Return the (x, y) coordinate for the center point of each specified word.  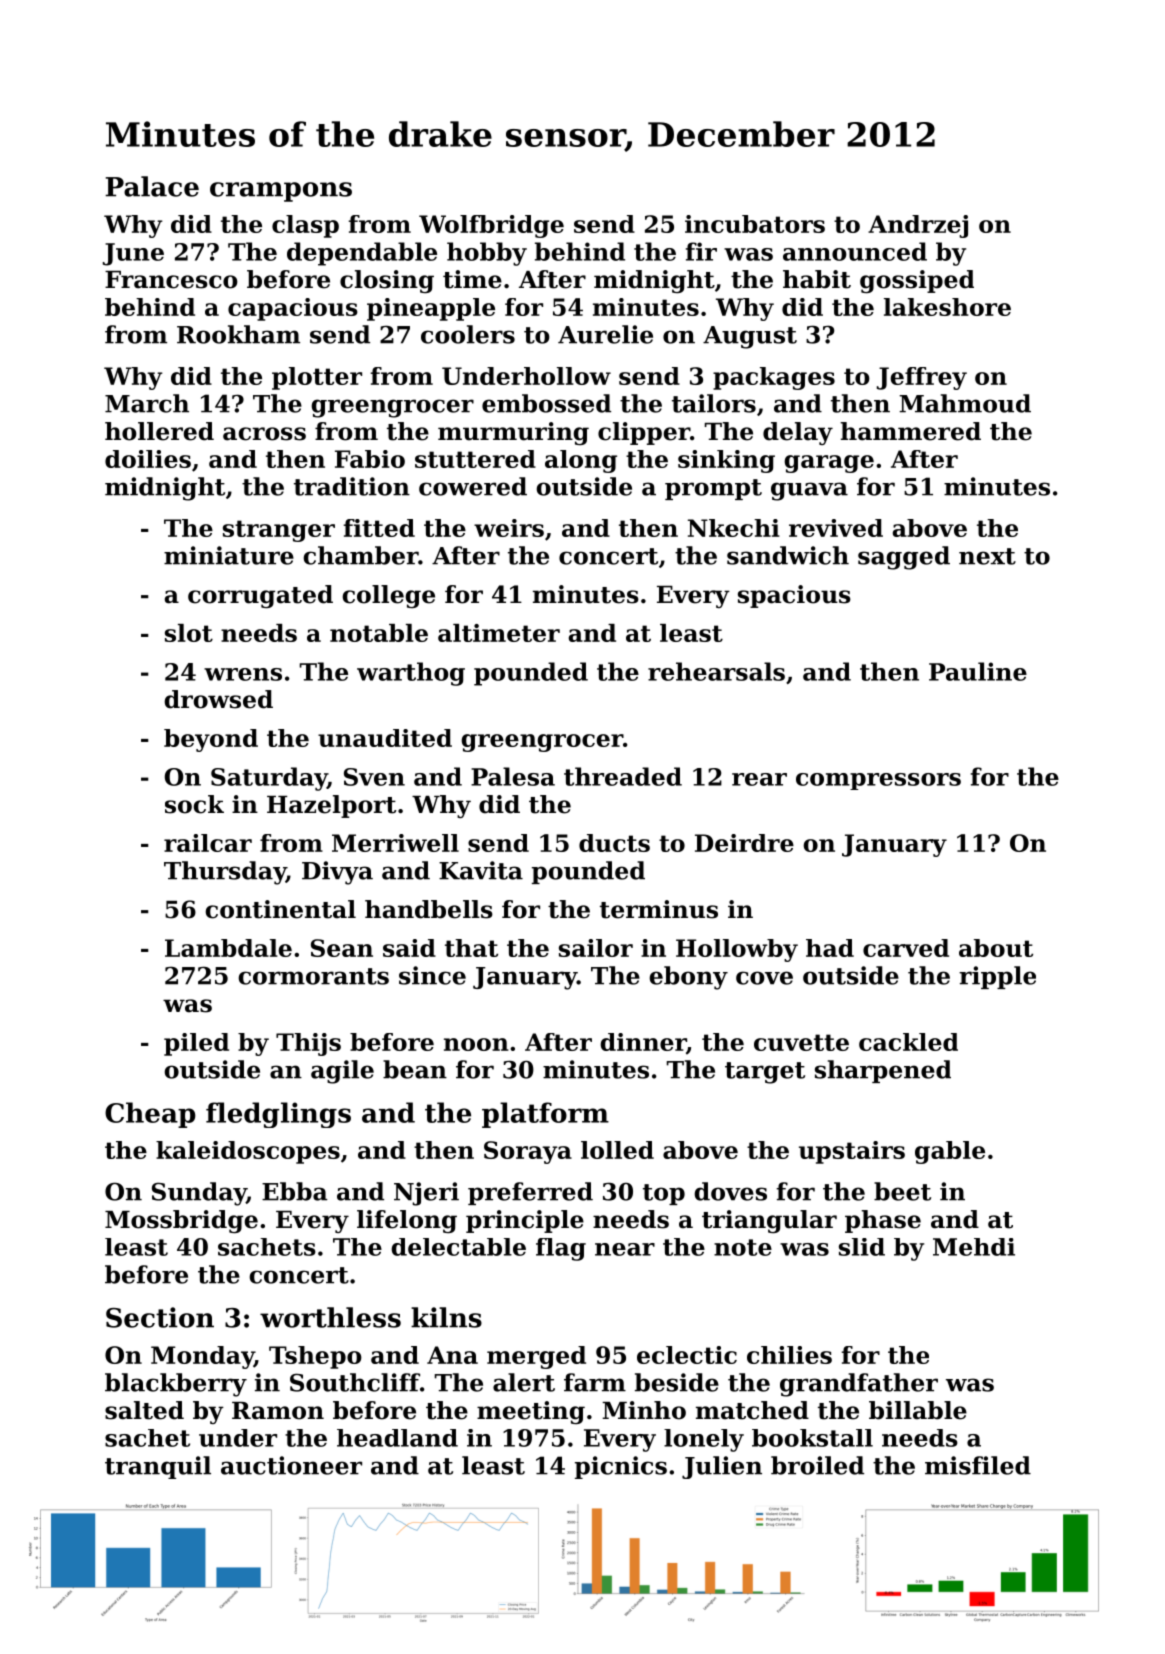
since (432, 975)
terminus (659, 909)
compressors (878, 781)
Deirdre (744, 843)
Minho (644, 1410)
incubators (755, 224)
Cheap (150, 1115)
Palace (152, 186)
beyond (211, 740)
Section (160, 1317)
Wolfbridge (491, 226)
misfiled (978, 1465)
